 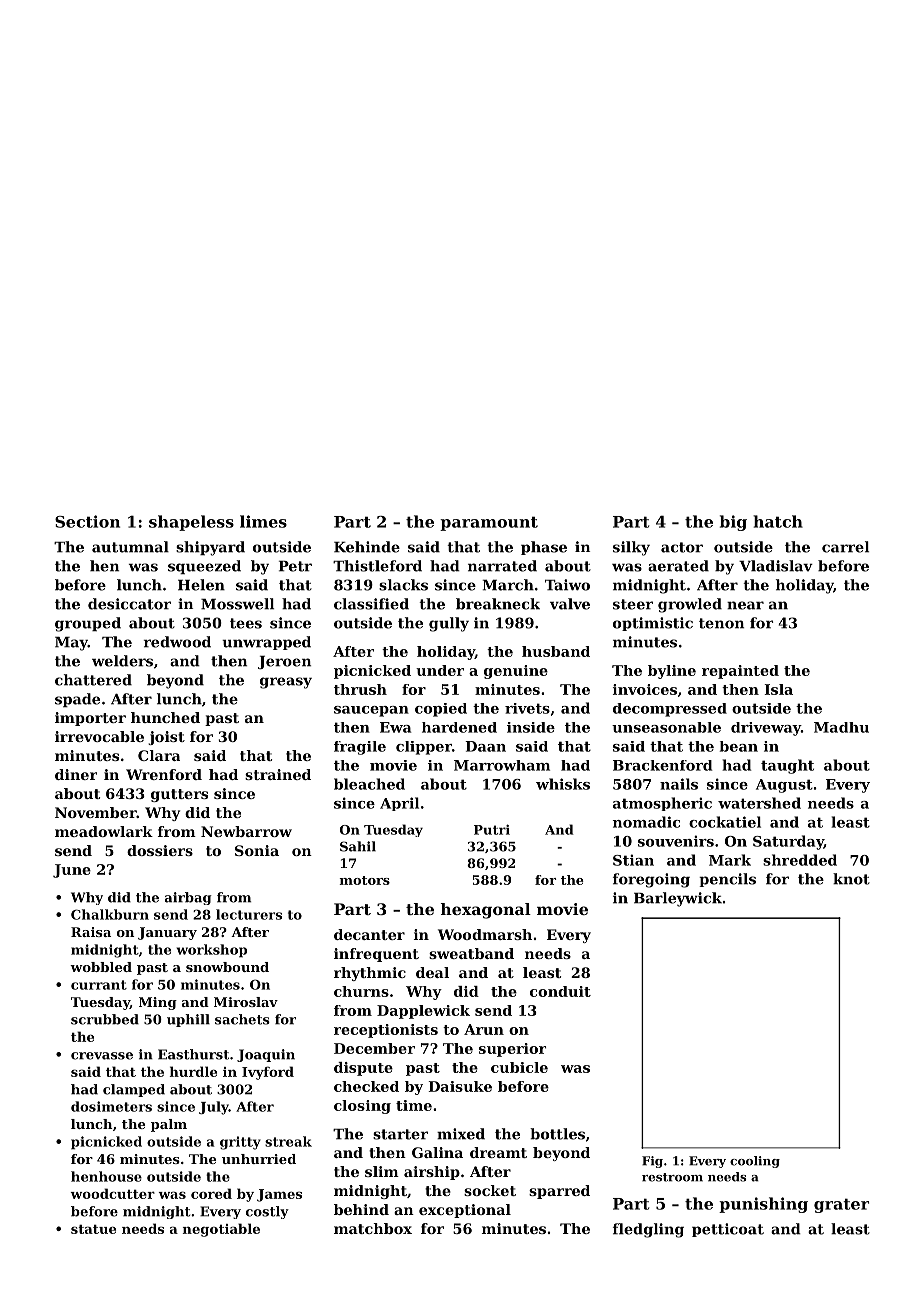 I want to click on dispute, so click(x=363, y=1069).
